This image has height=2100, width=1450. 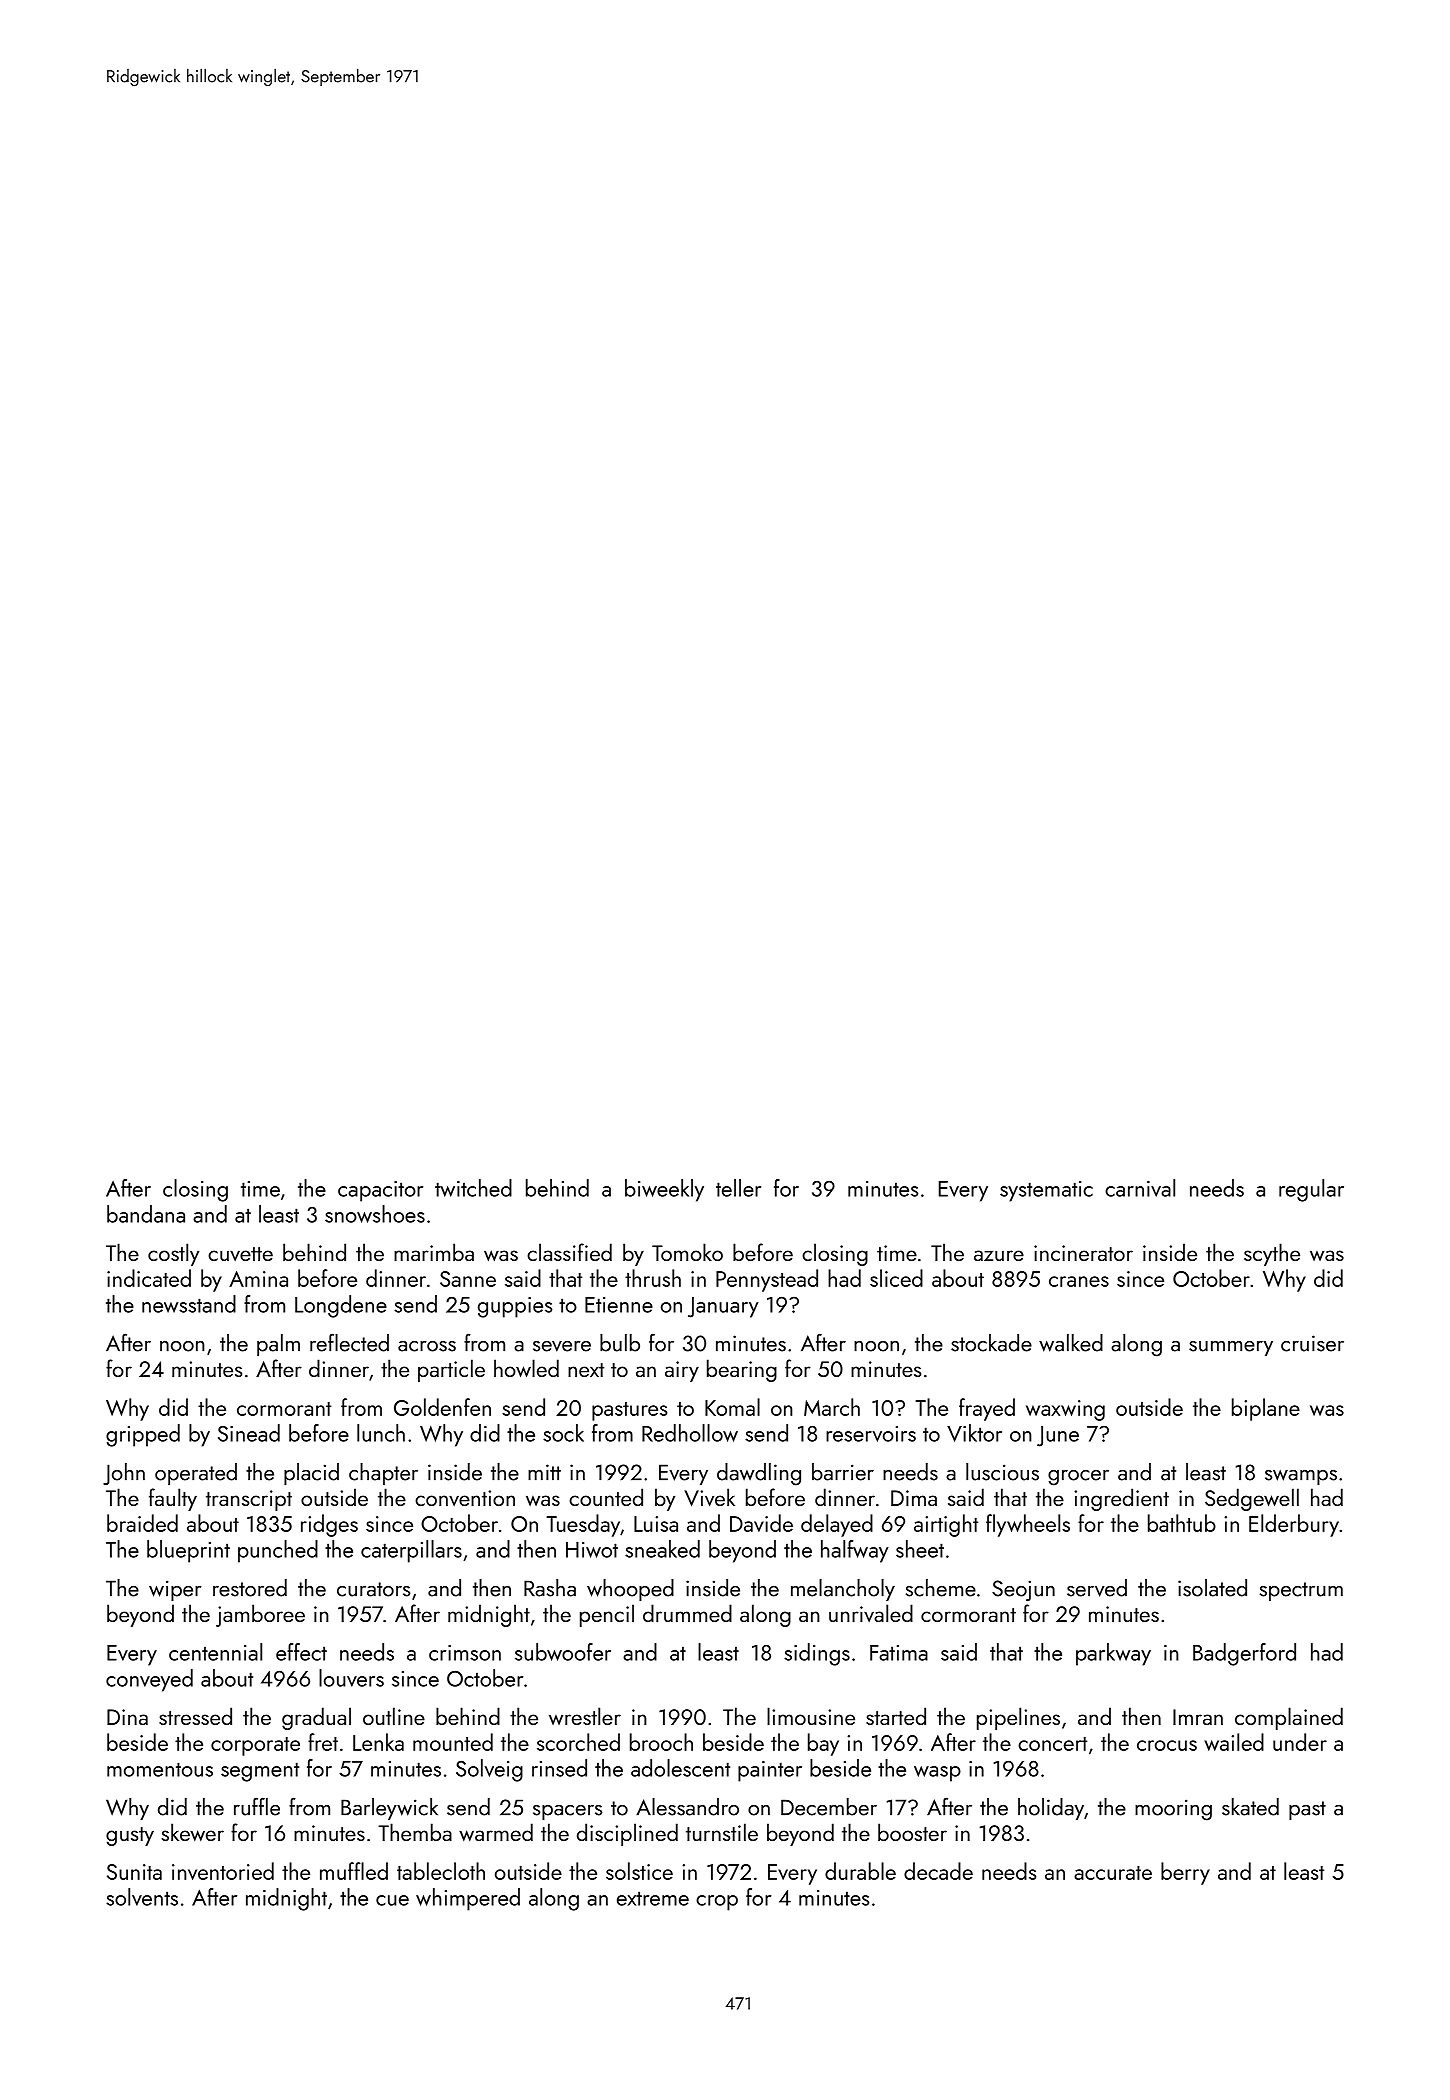 What do you see at coordinates (991, 1343) in the image?
I see `stockade` at bounding box center [991, 1343].
